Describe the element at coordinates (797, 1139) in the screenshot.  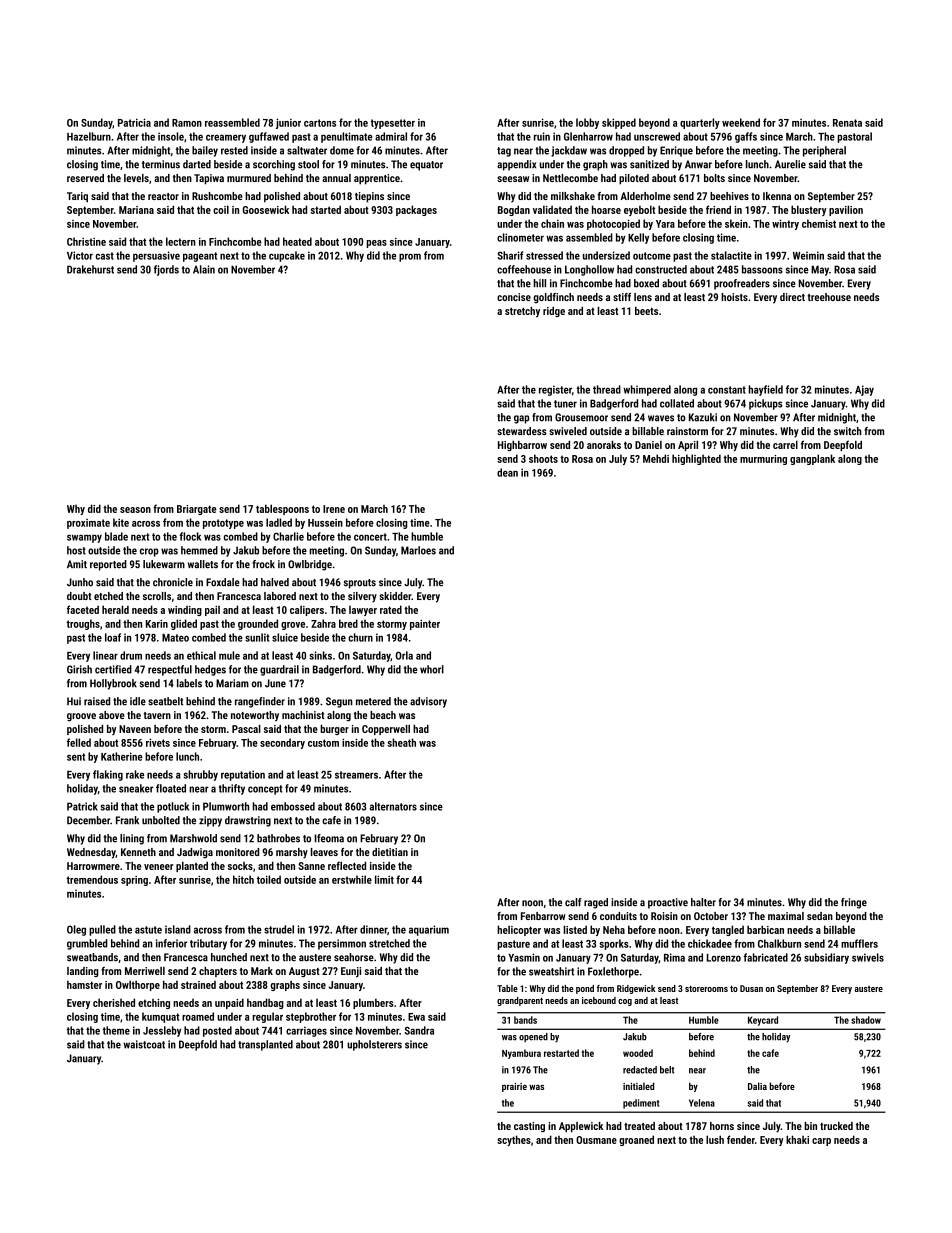
I see `khaki` at that location.
